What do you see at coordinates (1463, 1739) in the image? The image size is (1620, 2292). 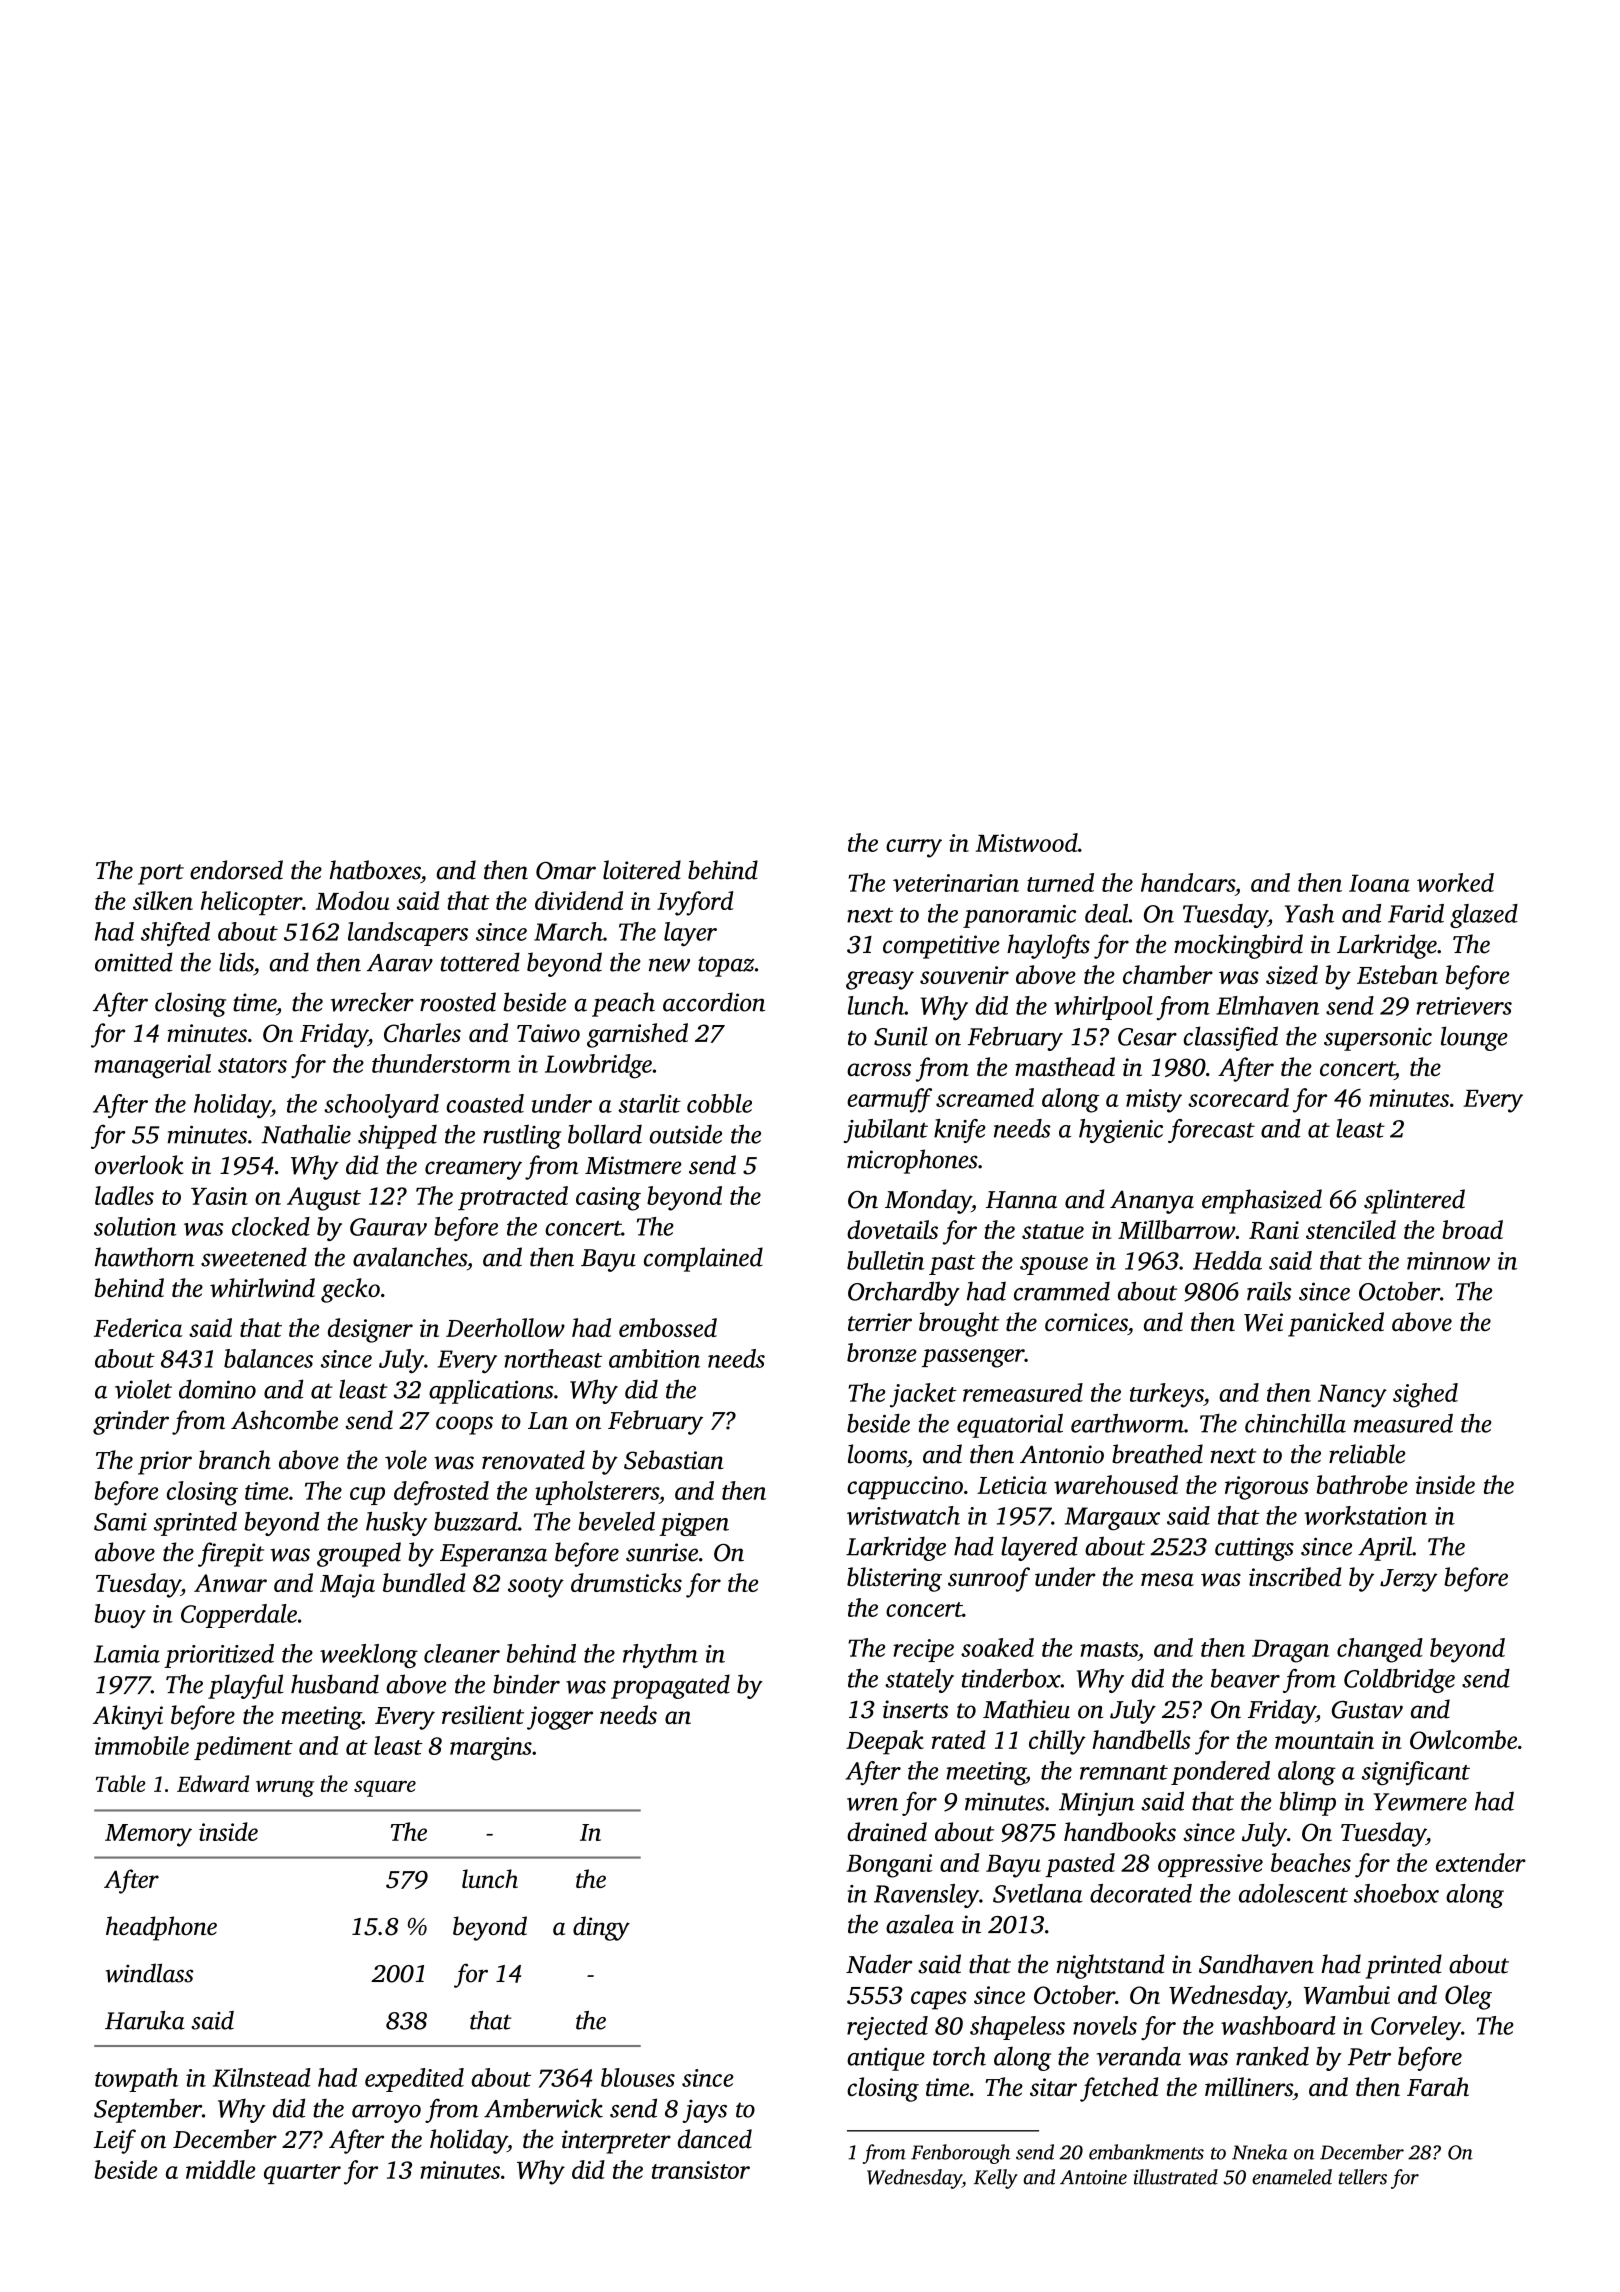 I see `Owlcombe` at bounding box center [1463, 1739].
